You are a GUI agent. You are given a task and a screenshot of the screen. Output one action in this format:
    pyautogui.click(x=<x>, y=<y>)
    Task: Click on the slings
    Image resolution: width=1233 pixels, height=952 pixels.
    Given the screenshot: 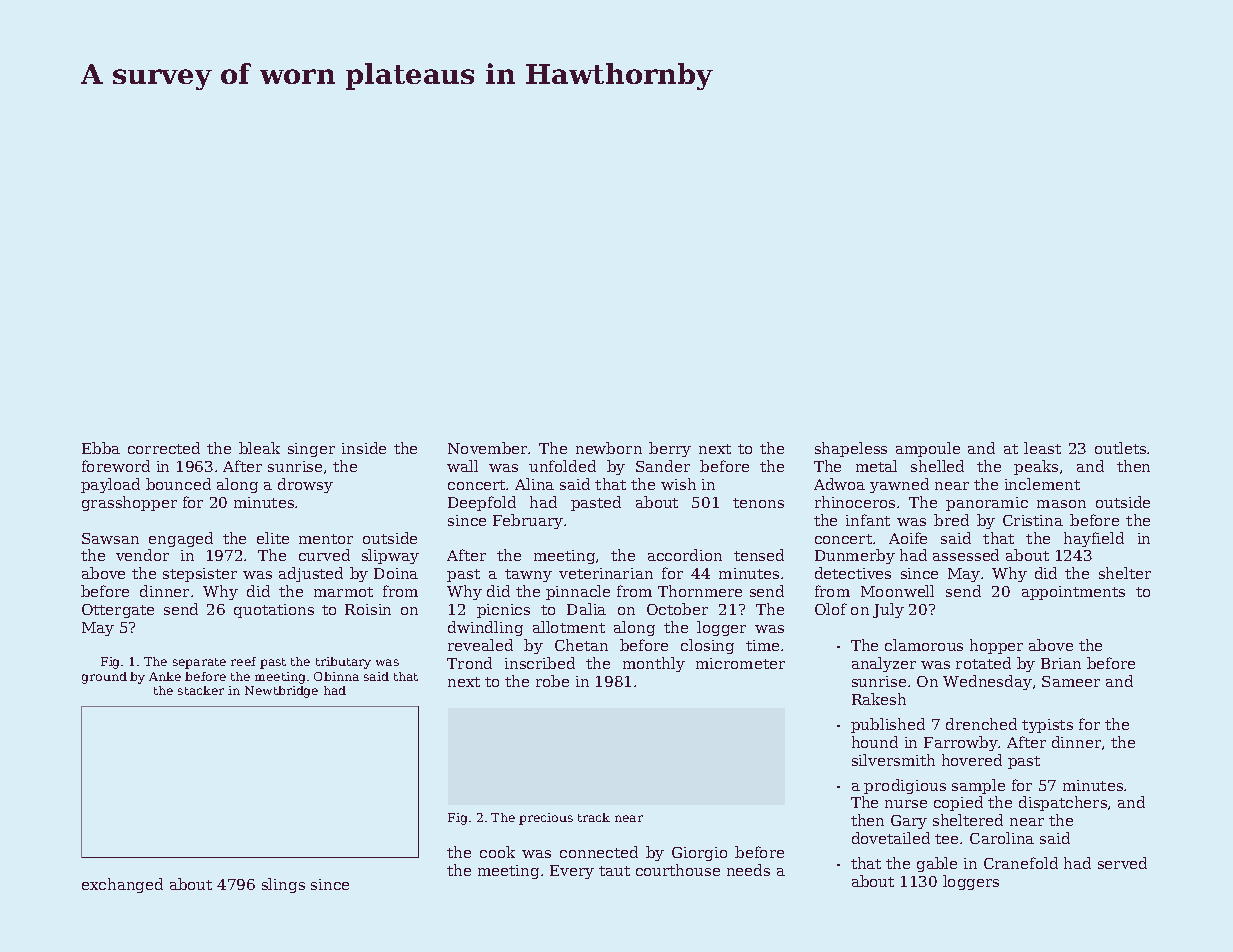 What is the action you would take?
    pyautogui.click(x=283, y=885)
